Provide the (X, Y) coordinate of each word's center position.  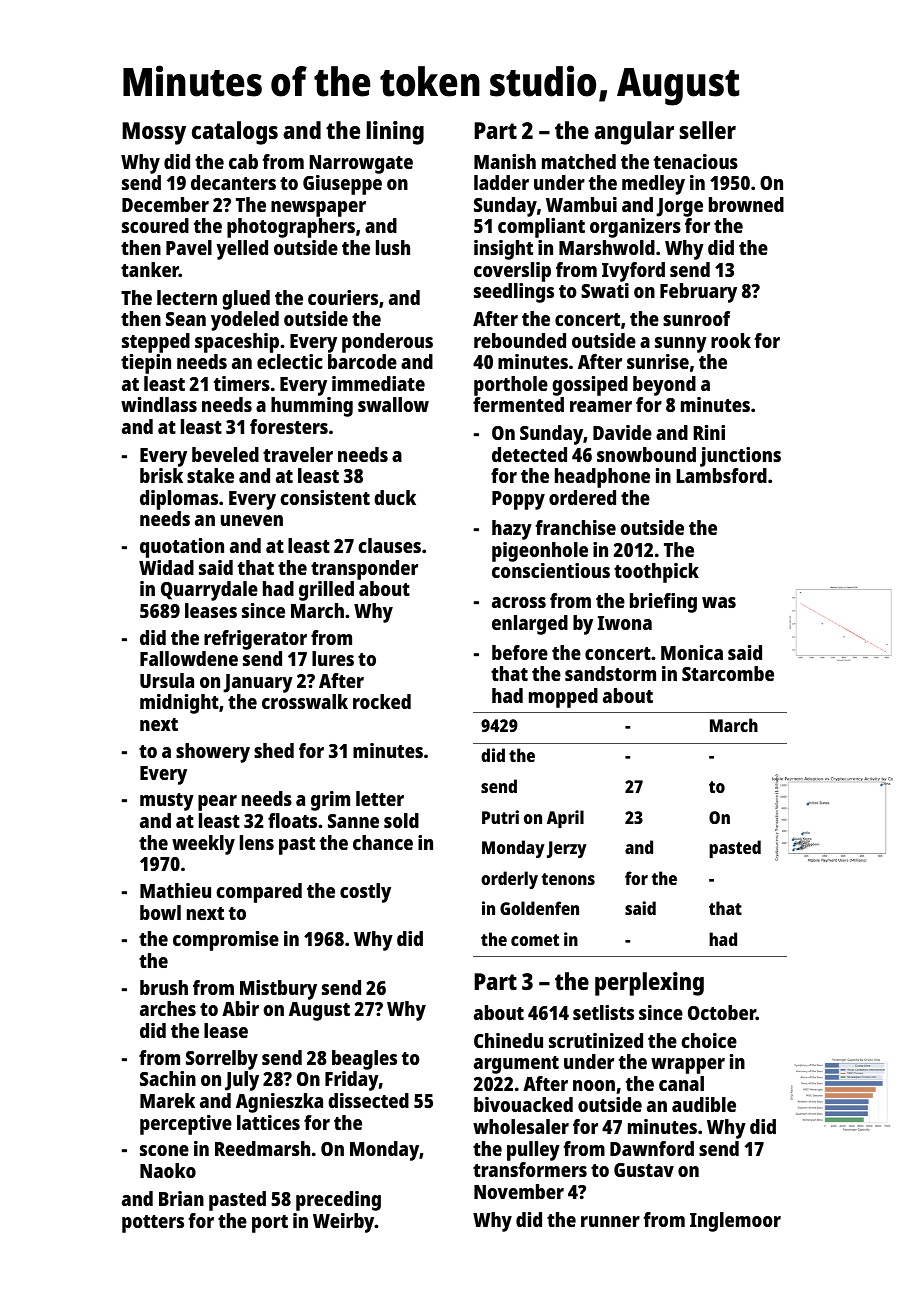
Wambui (581, 204)
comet (535, 940)
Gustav (644, 1170)
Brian (181, 1198)
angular (634, 133)
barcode (362, 361)
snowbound (646, 454)
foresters (289, 426)
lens (257, 842)
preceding (338, 1201)
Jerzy (567, 849)
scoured (155, 225)
